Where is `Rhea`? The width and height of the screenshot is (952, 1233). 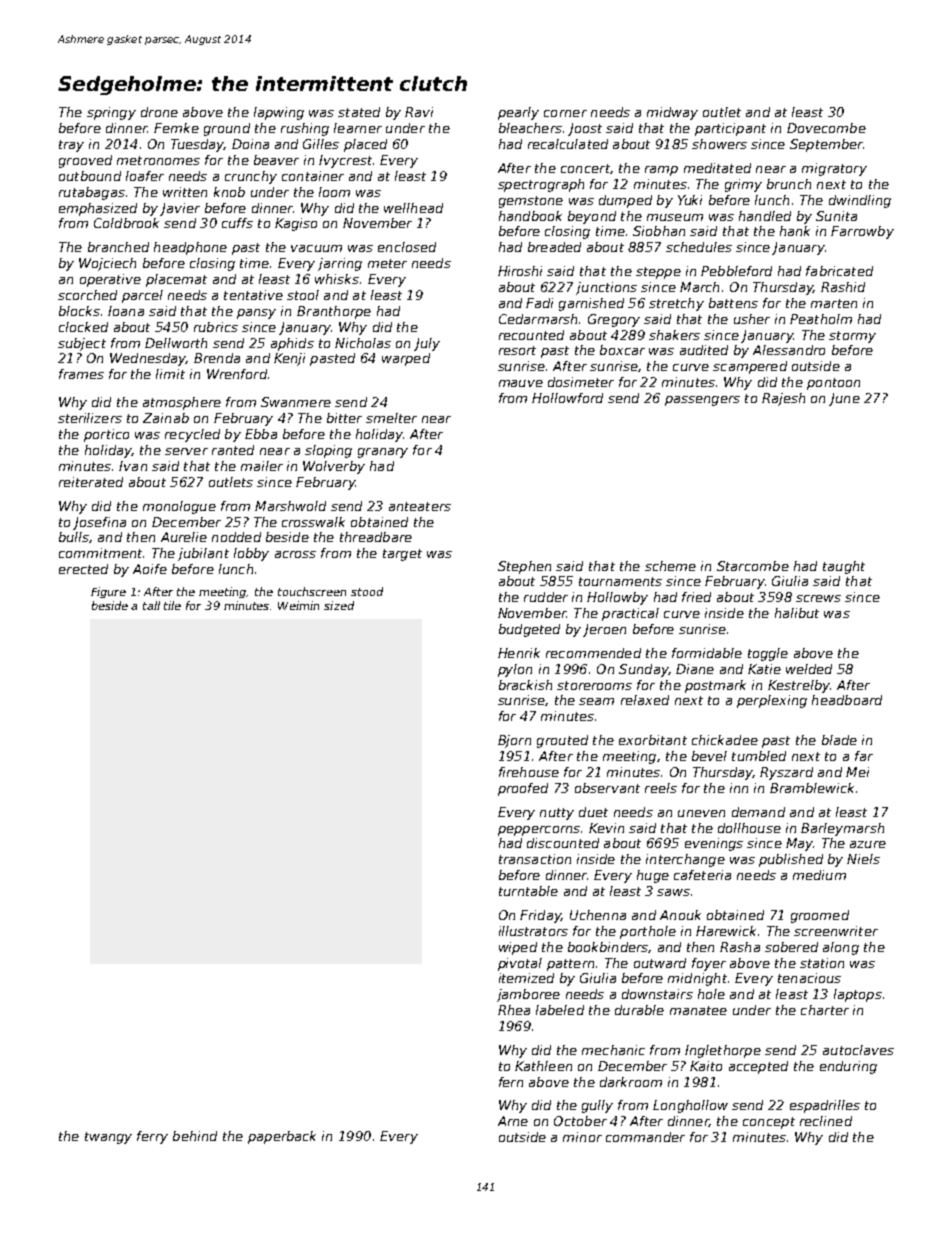
Rhea is located at coordinates (514, 1010).
